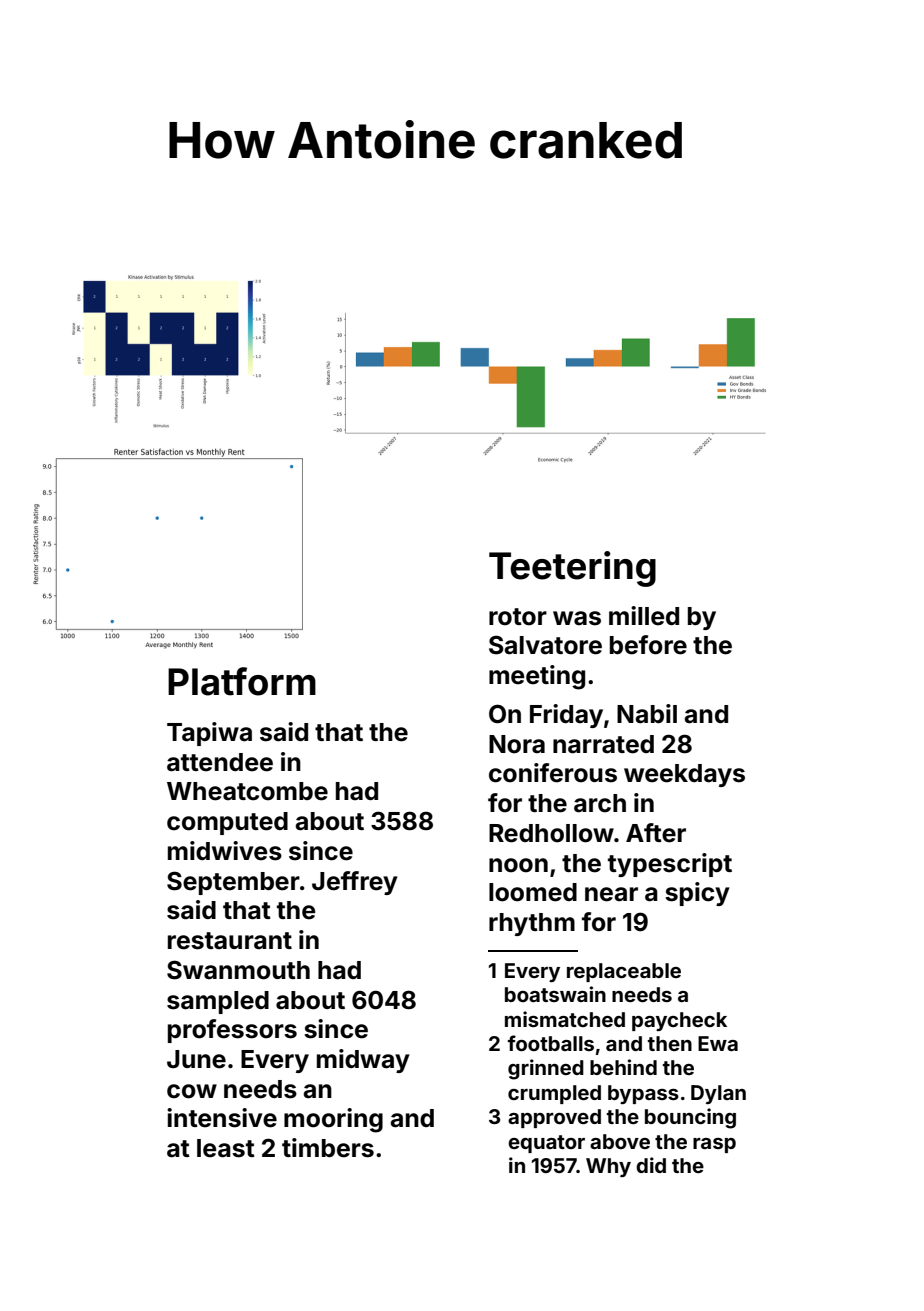 This screenshot has height=1311, width=924. Describe the element at coordinates (518, 865) in the screenshot. I see `noon` at that location.
